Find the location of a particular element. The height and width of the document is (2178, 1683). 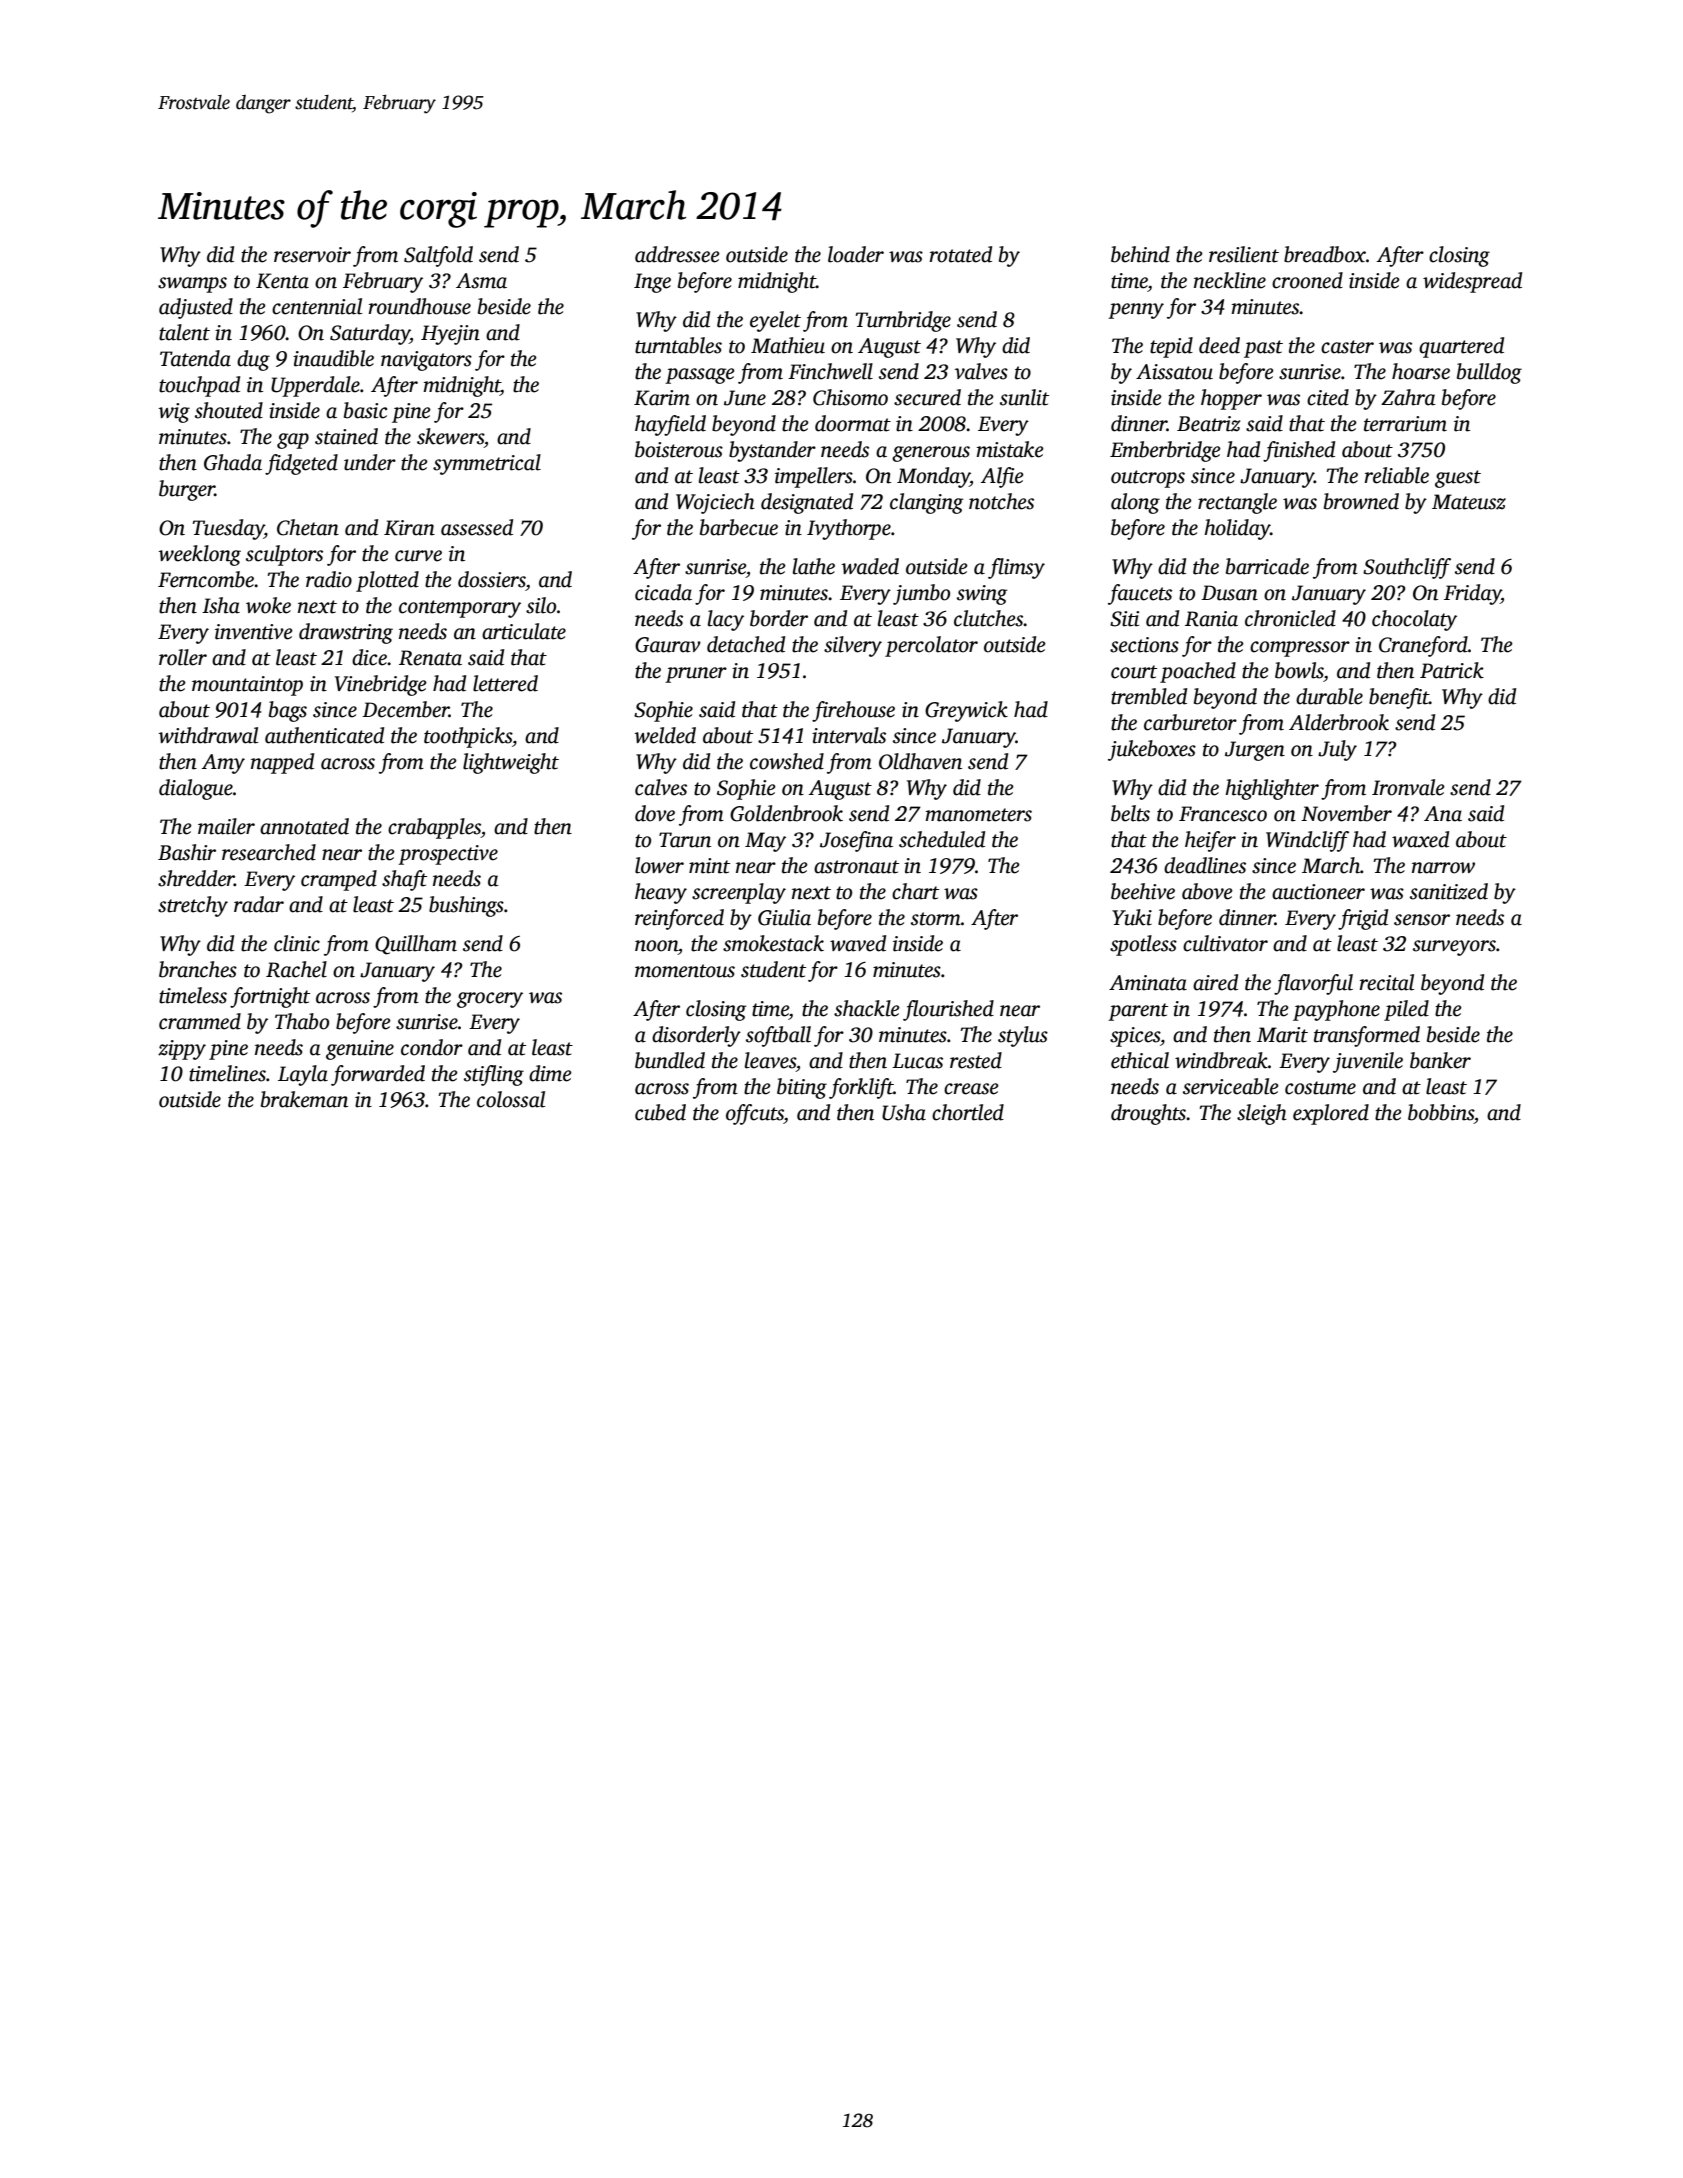

Thabo is located at coordinates (302, 1021).
